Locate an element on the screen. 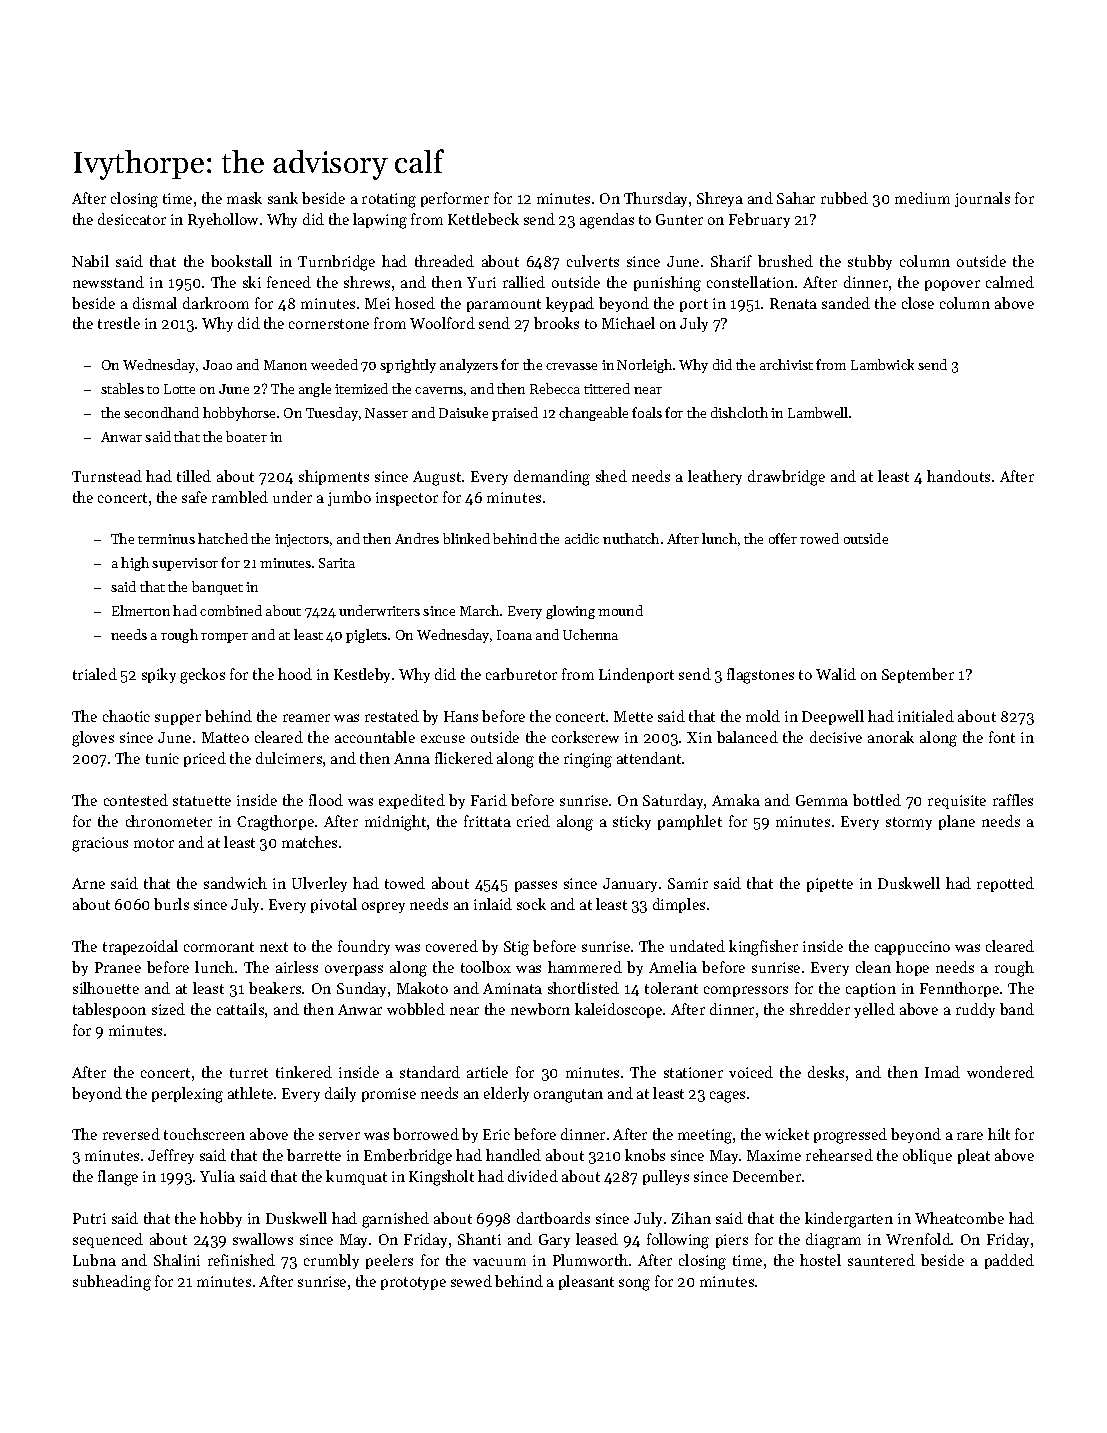 The image size is (1107, 1433). flange is located at coordinates (118, 1178).
